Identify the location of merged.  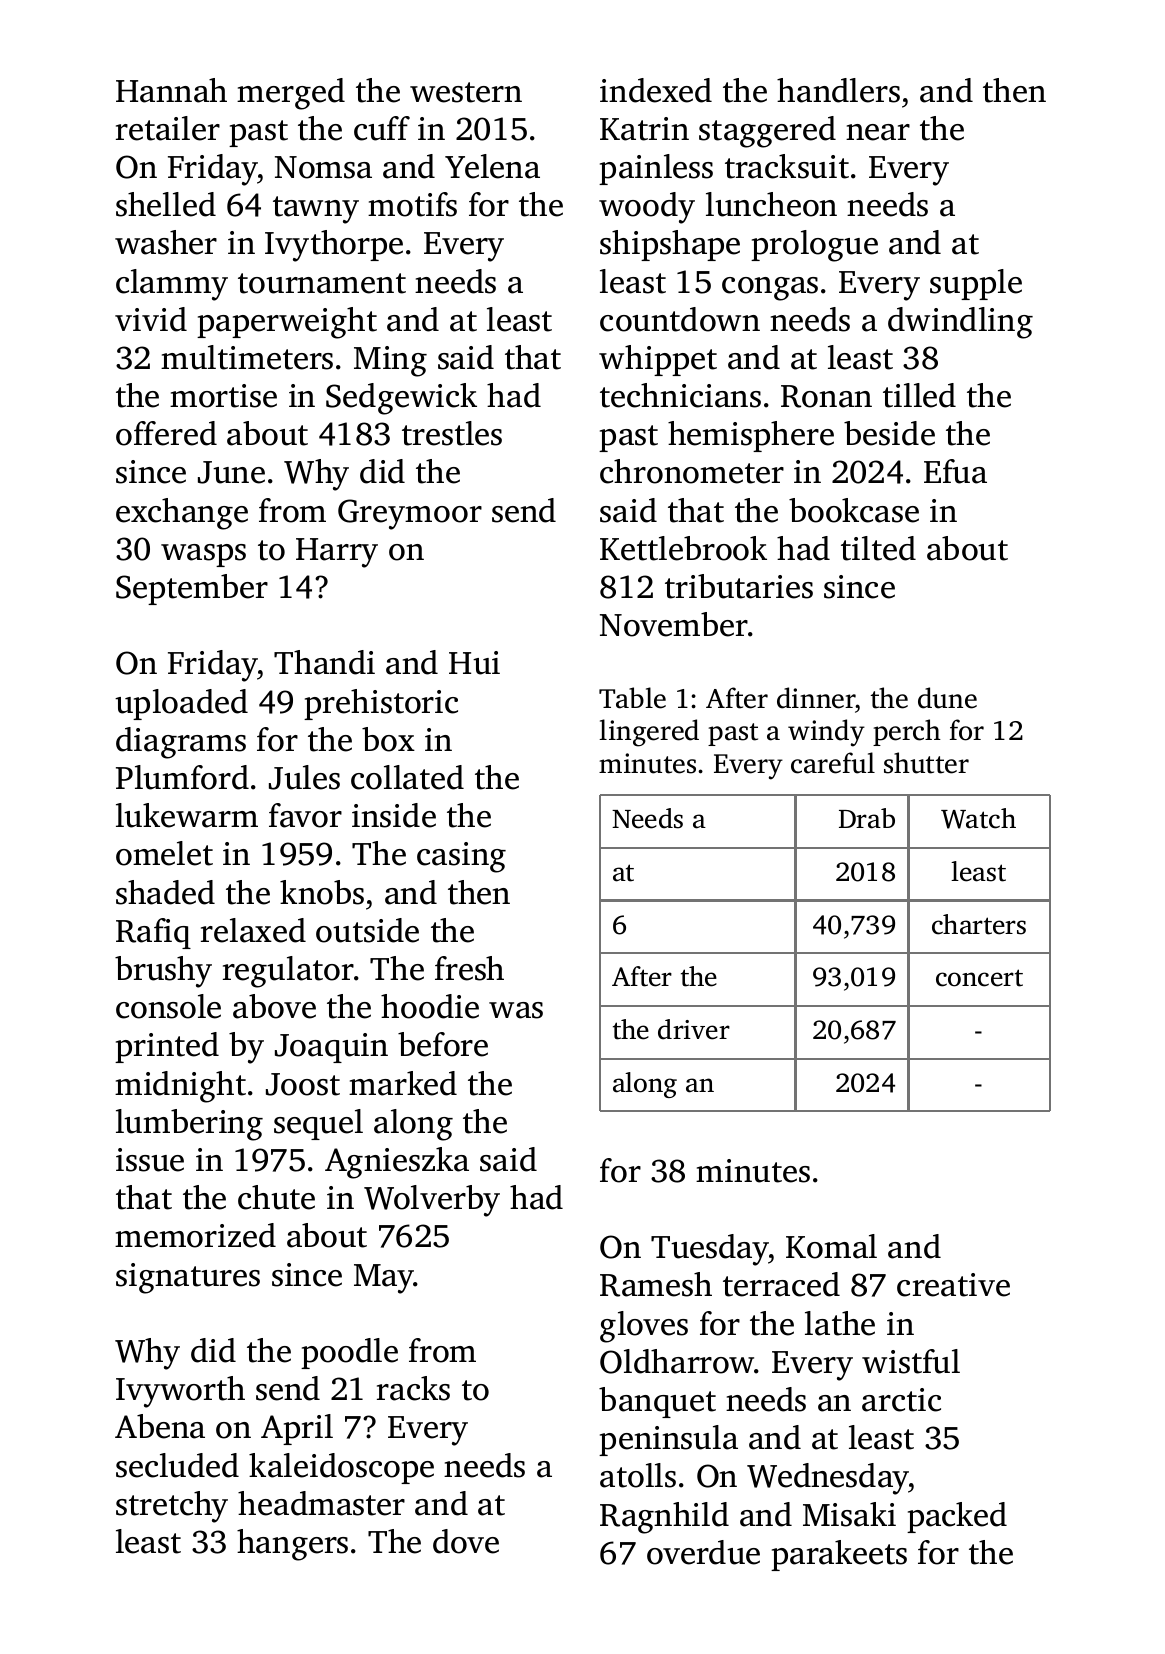
(291, 94).
